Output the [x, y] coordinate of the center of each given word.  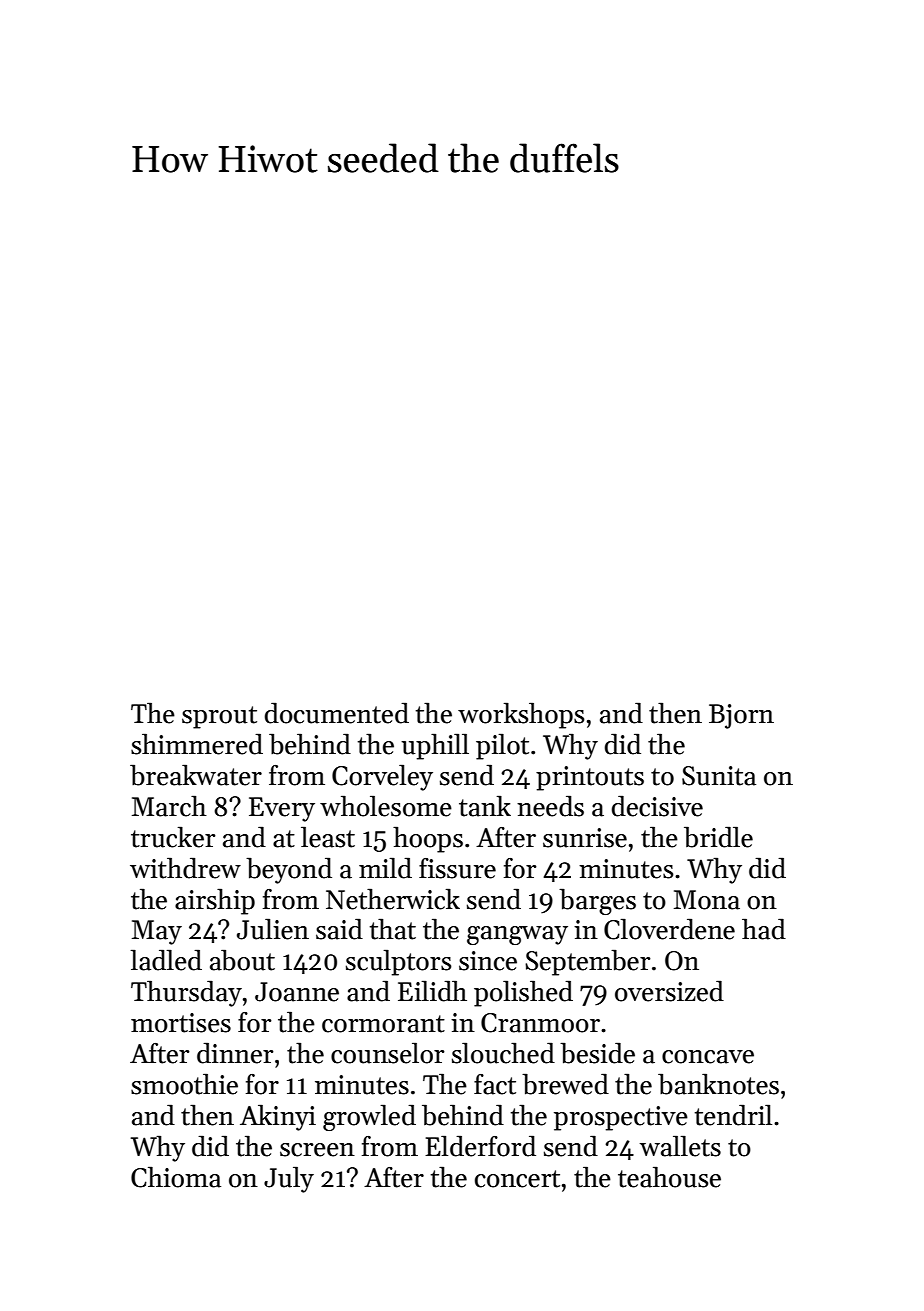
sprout [219, 717]
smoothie [184, 1084]
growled [369, 1117]
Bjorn [741, 716]
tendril [733, 1115]
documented [337, 713]
